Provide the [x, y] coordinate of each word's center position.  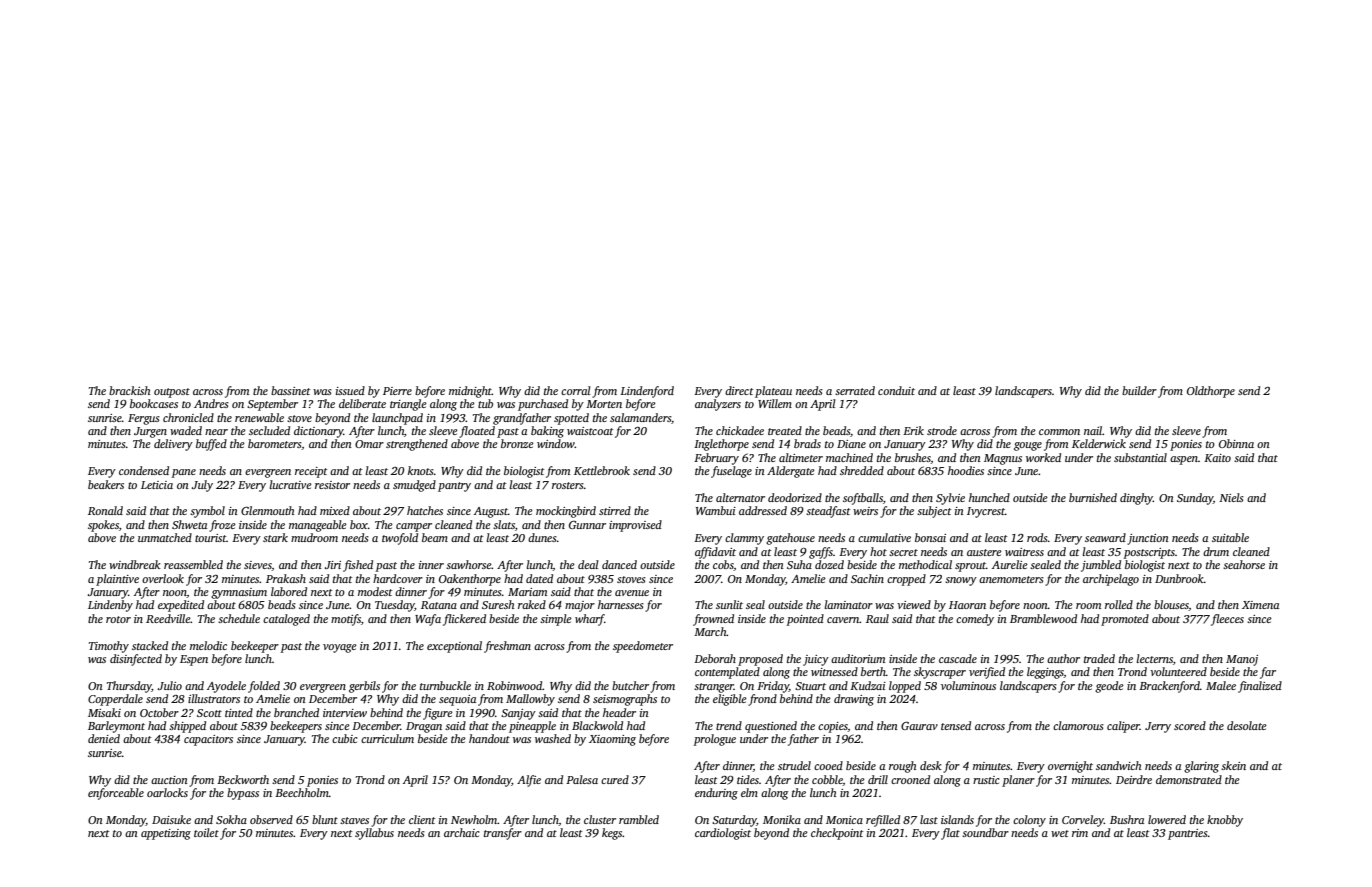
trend [729, 725]
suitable [1230, 537]
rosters [568, 485]
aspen [1184, 460]
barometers [275, 444]
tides [748, 779]
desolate [1247, 725]
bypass [243, 794]
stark [275, 537]
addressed [763, 510]
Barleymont [116, 727]
